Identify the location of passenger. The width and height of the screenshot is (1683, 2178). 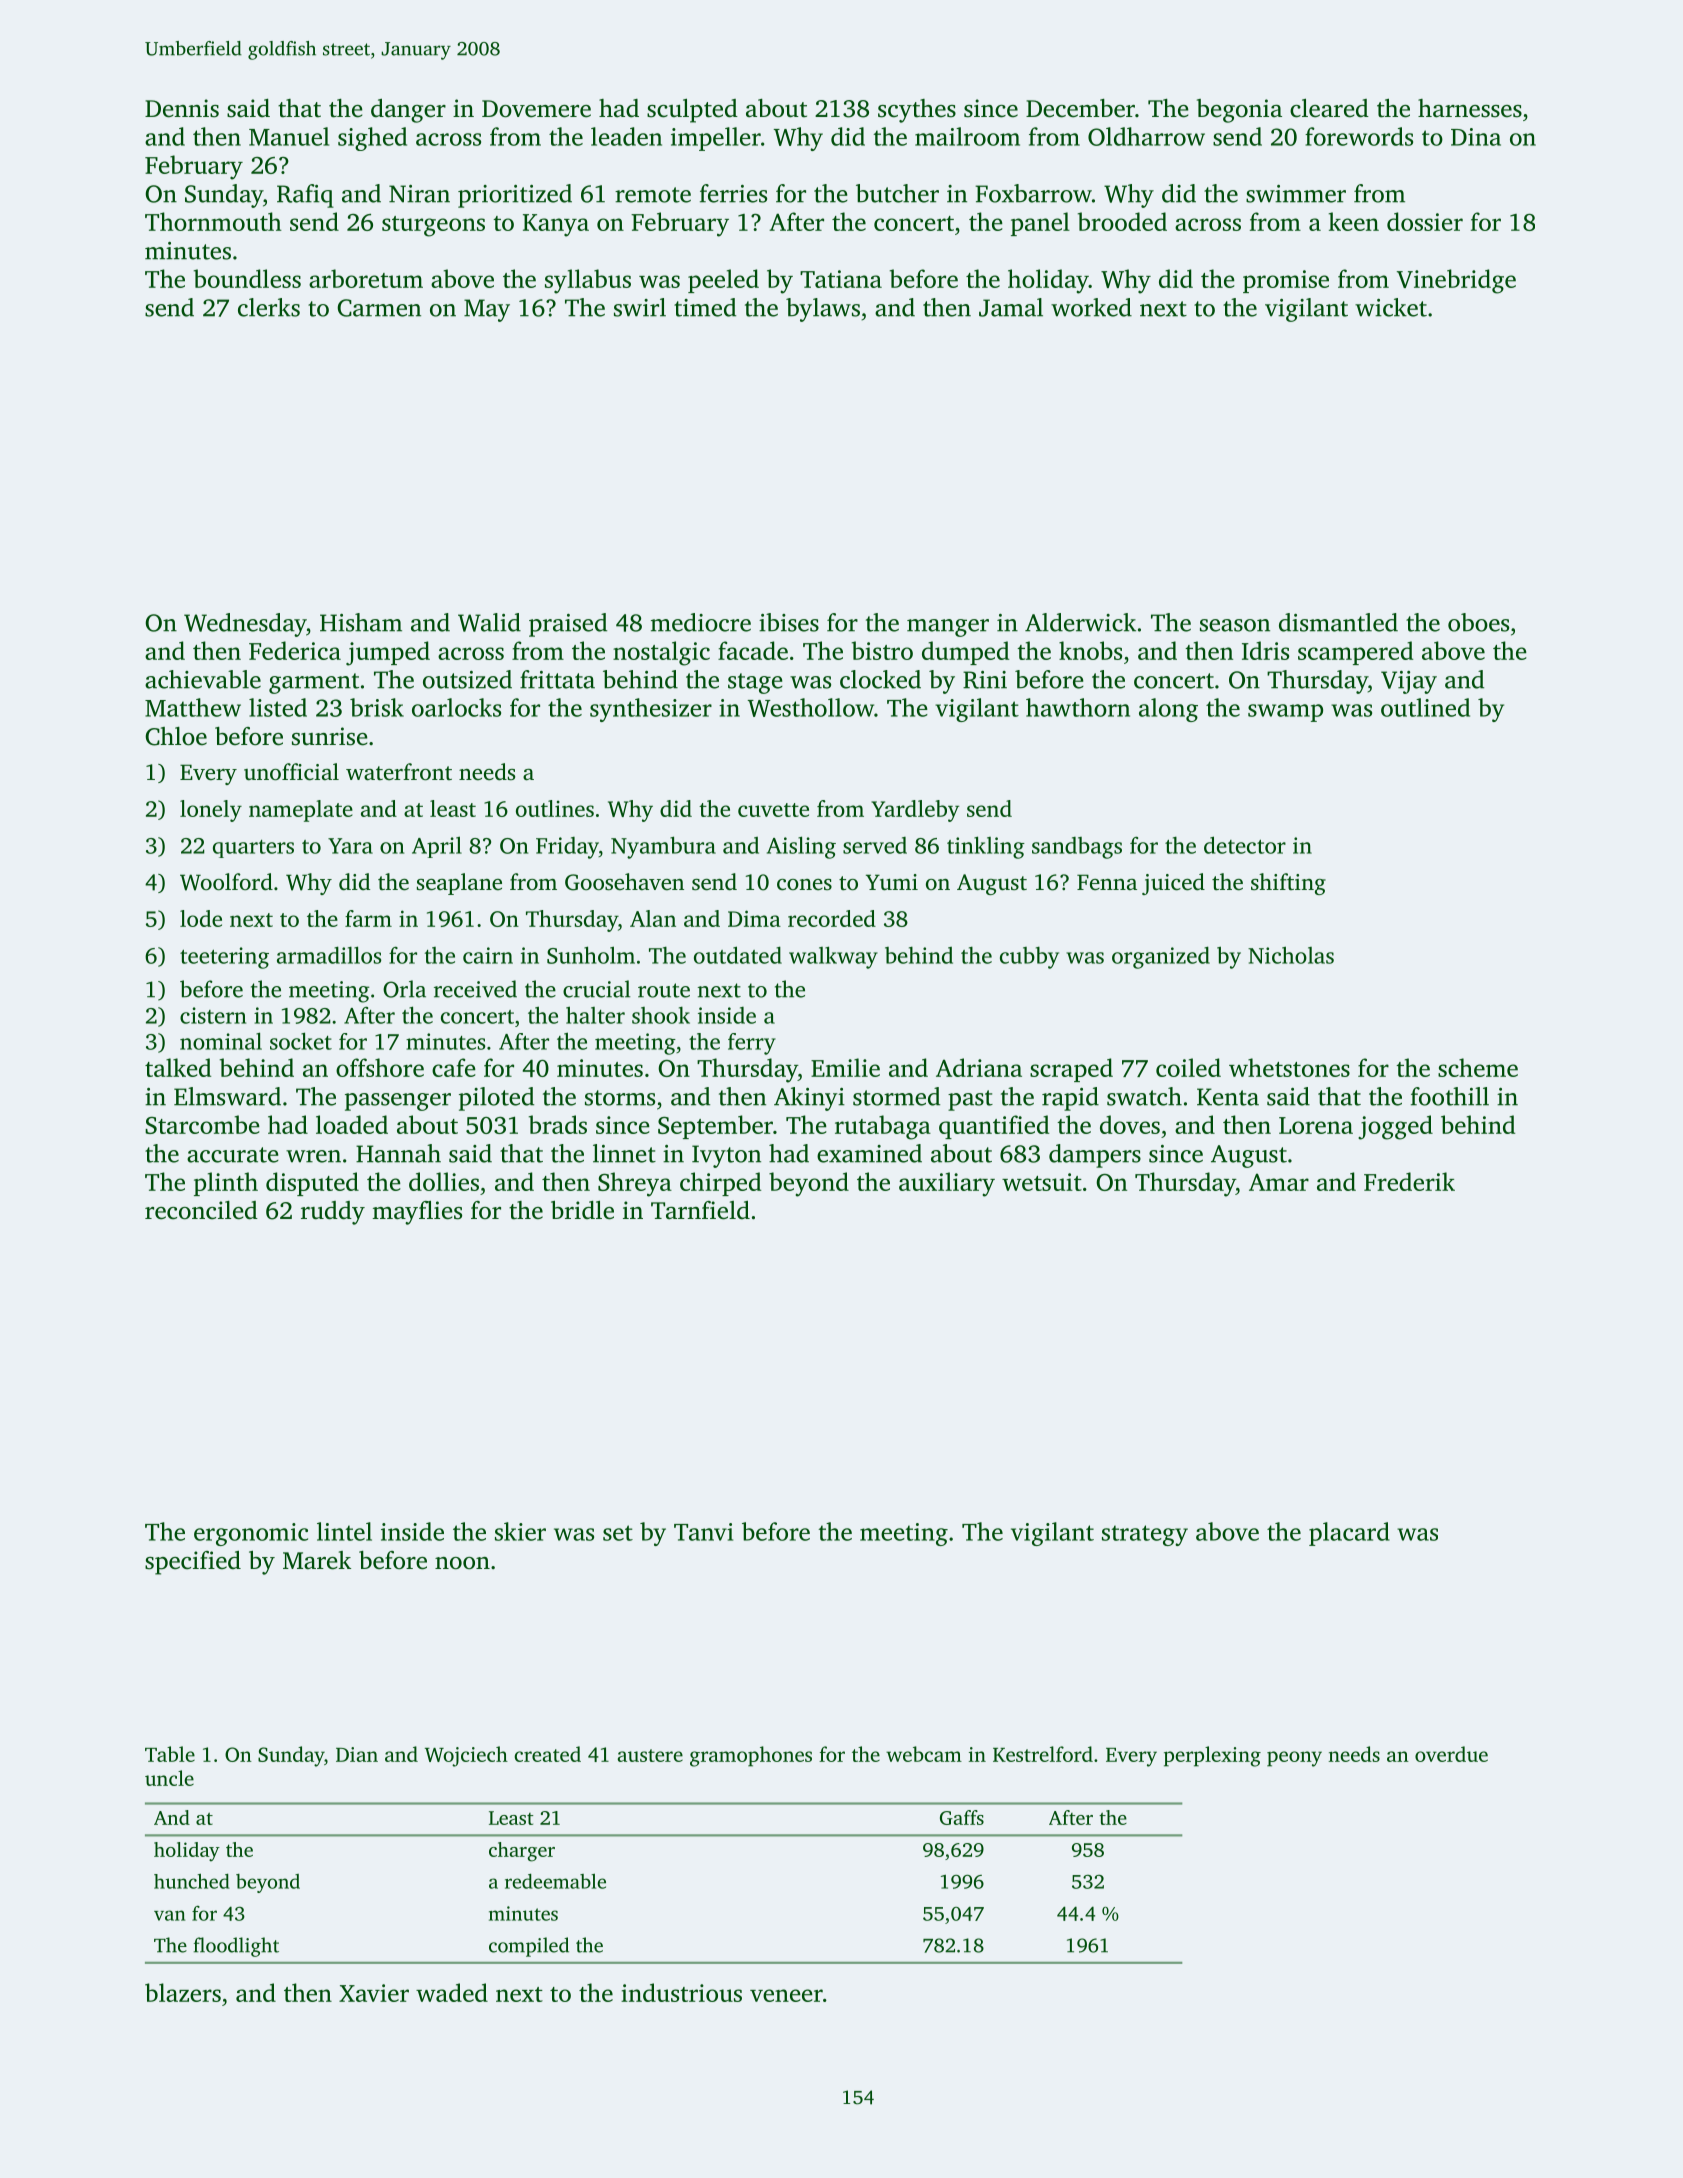
(398, 1102).
